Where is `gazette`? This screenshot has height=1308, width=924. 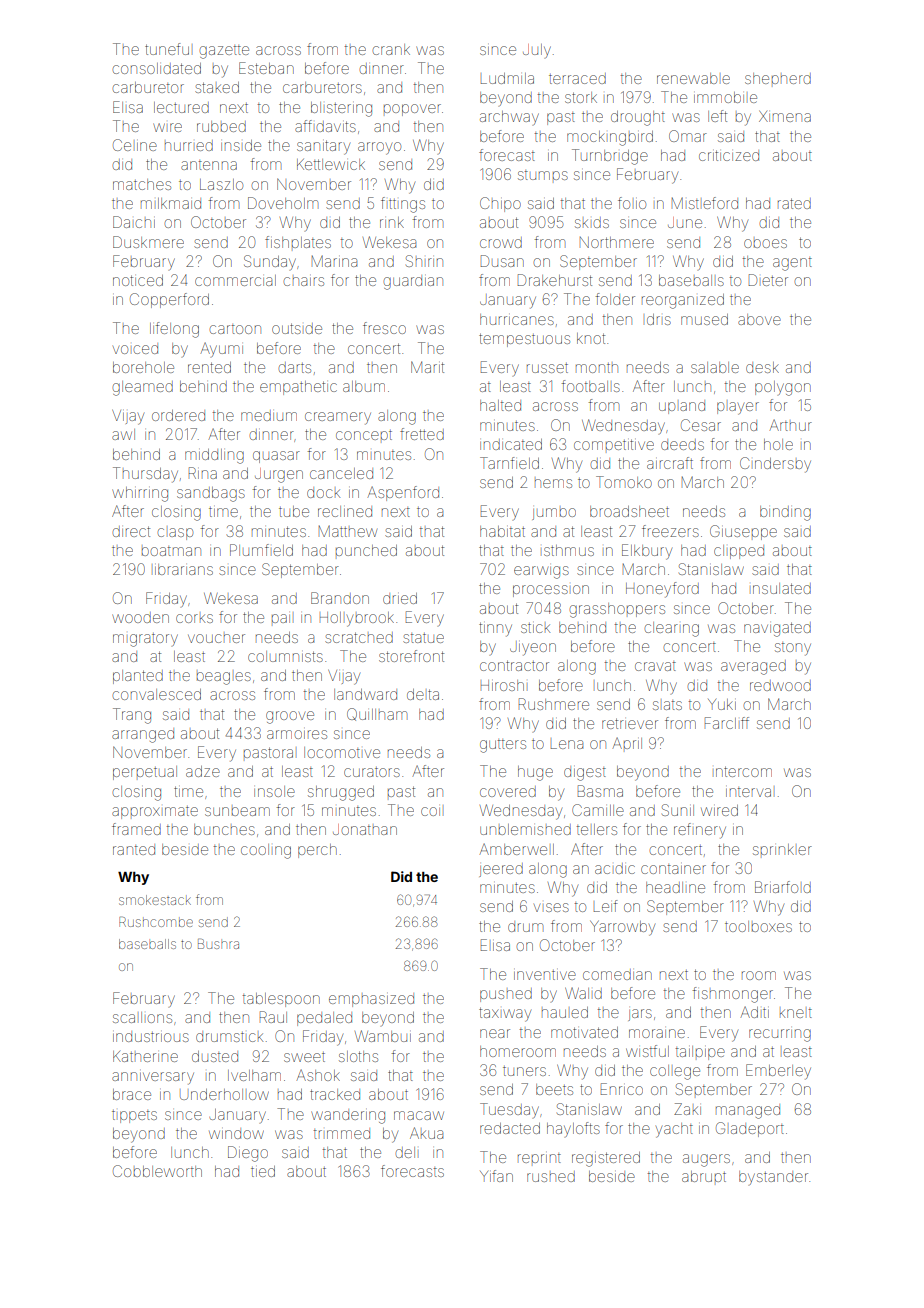 gazette is located at coordinates (224, 52).
